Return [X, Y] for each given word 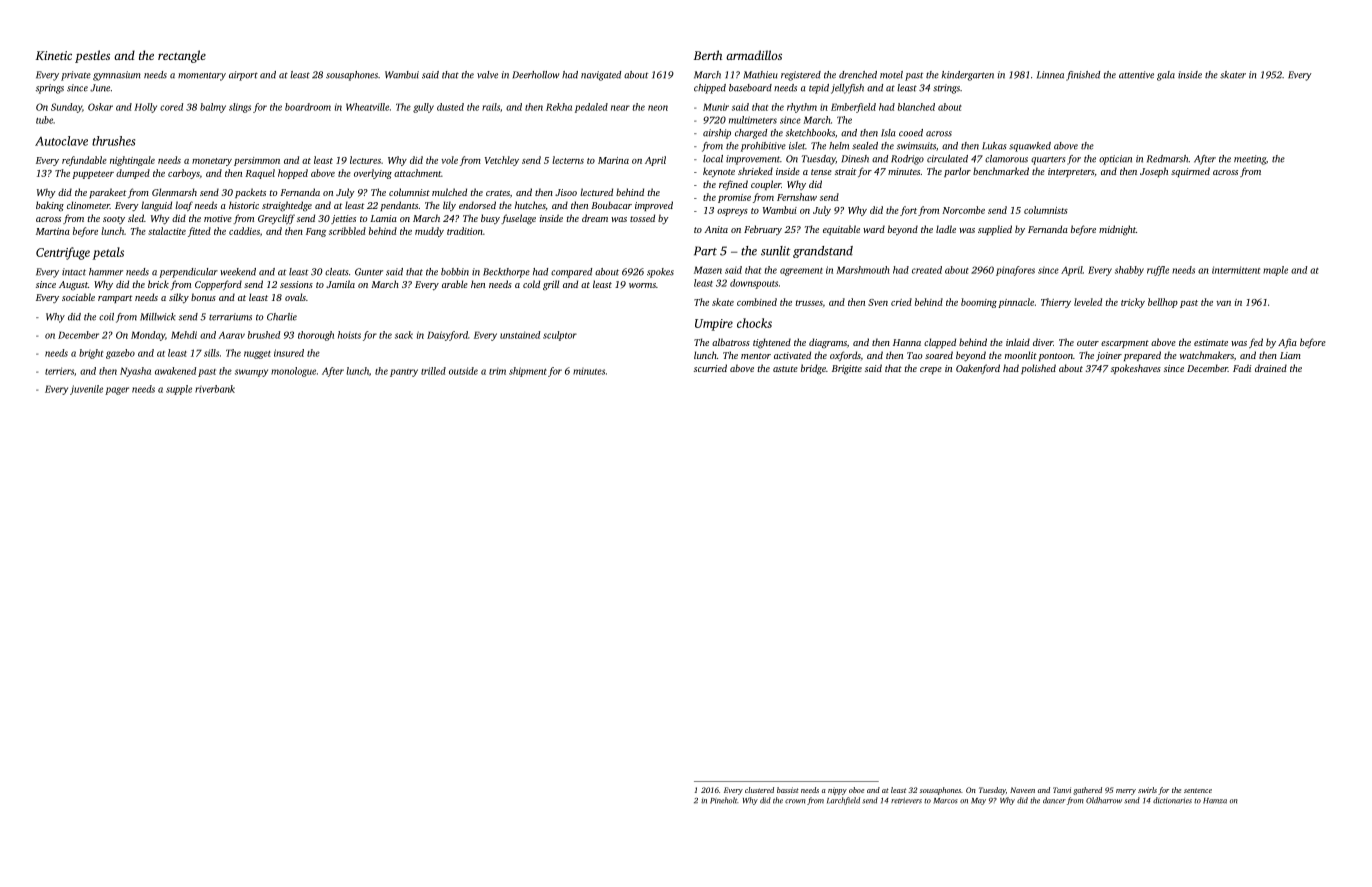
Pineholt [724, 800]
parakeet [107, 193]
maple [1275, 271]
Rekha [559, 107]
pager [117, 391]
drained [1271, 368]
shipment [528, 372]
